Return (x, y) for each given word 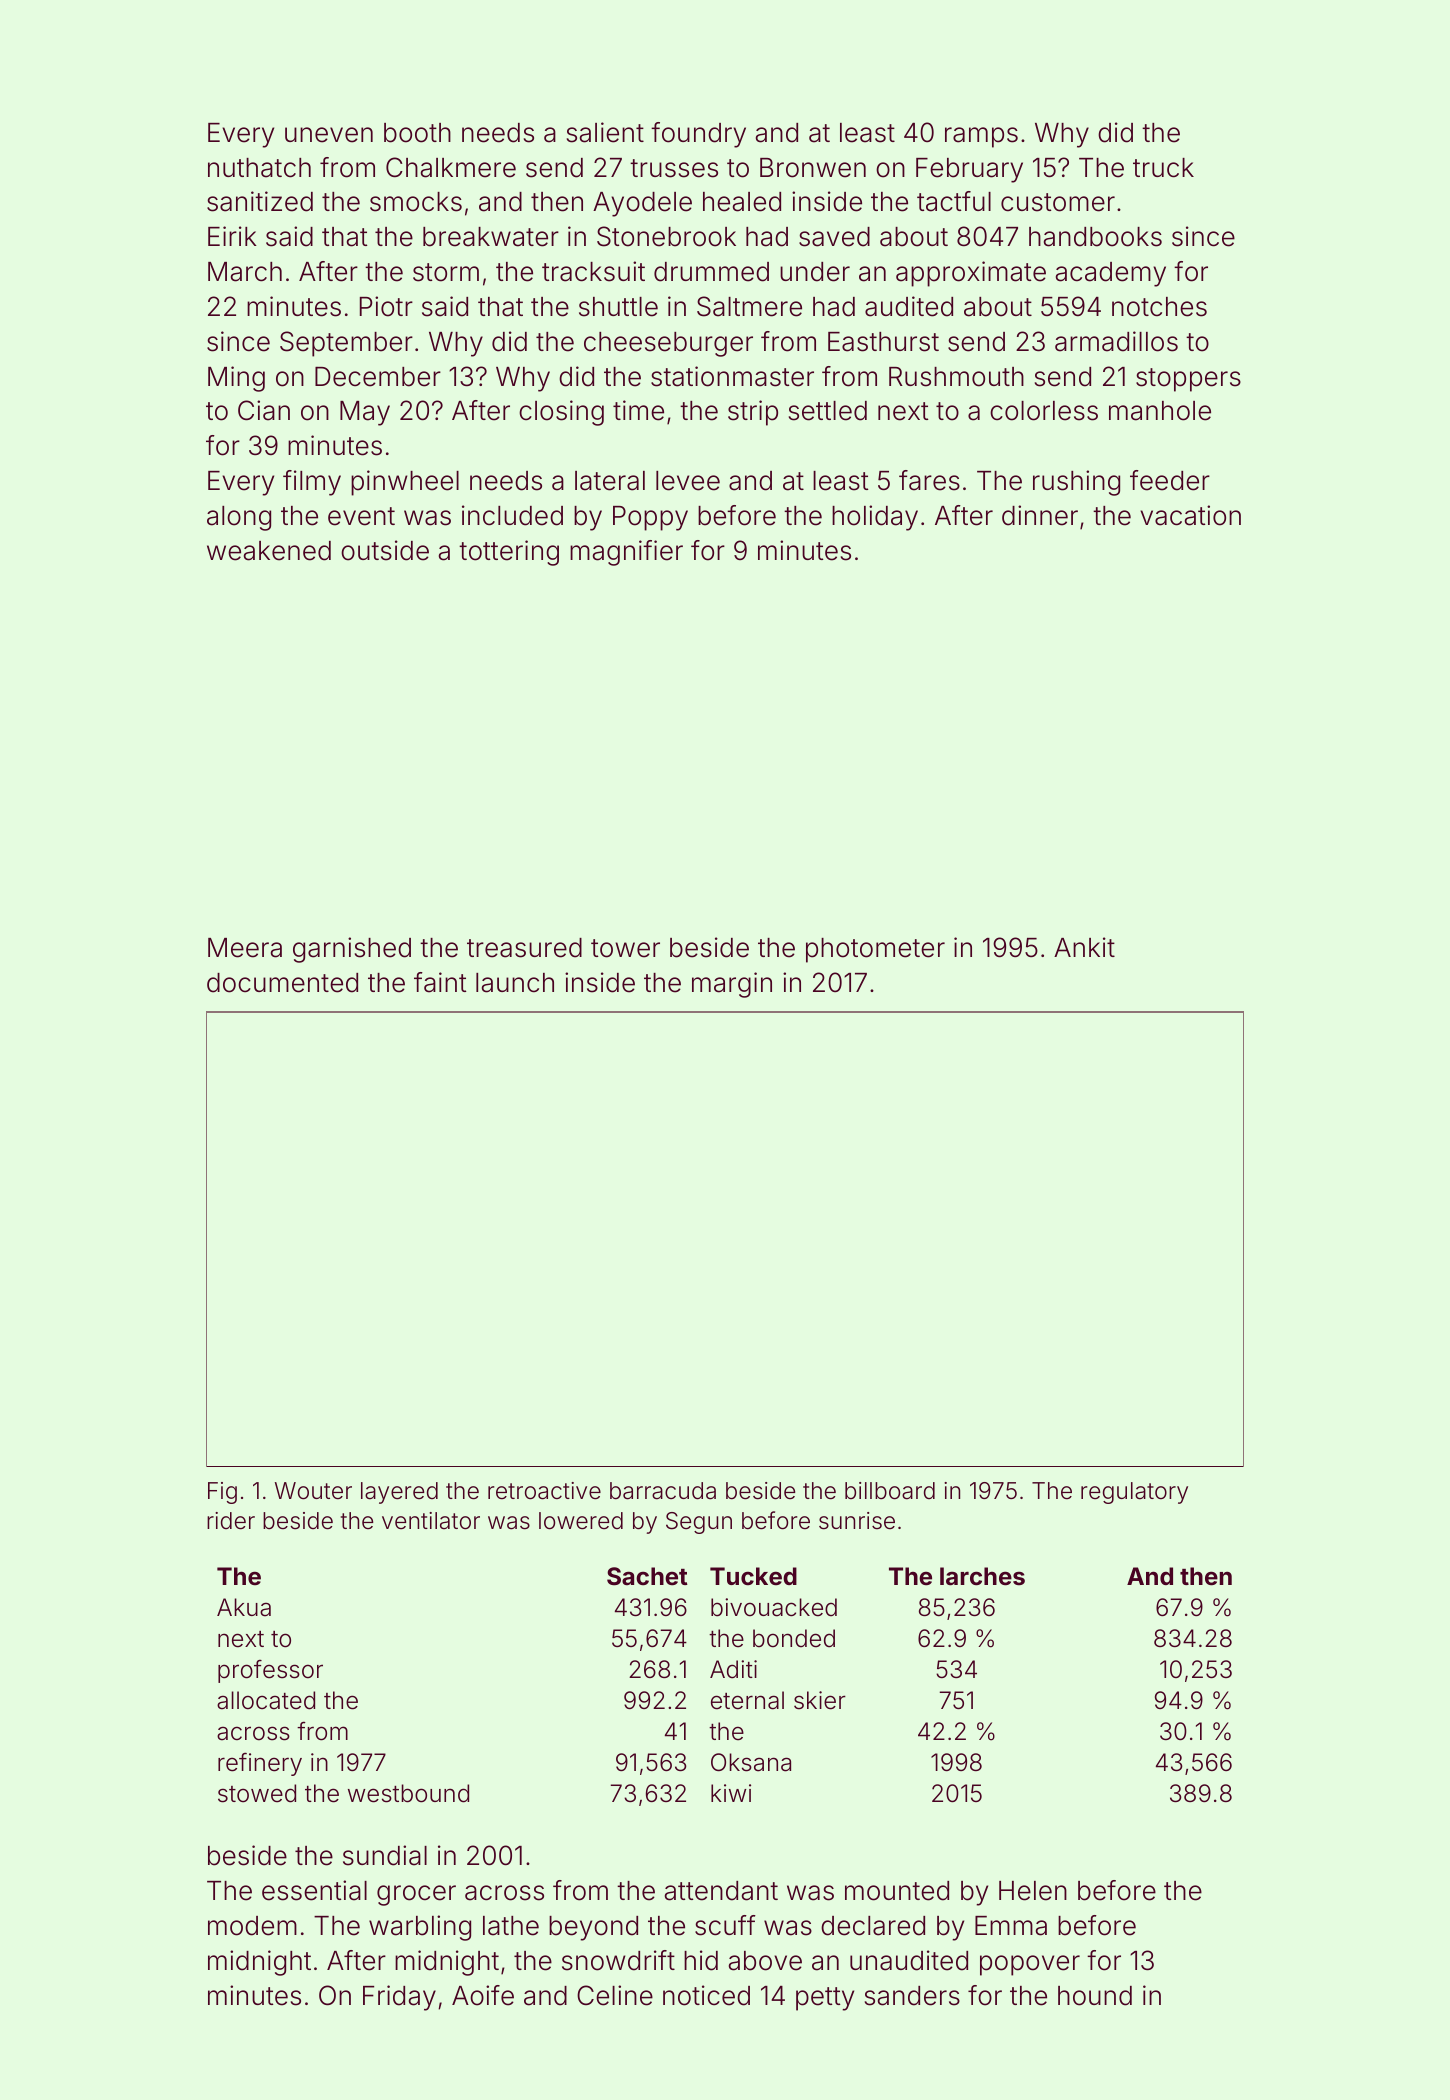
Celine (615, 1995)
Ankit (1084, 947)
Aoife (483, 1995)
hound (1095, 1996)
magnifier (626, 553)
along (239, 518)
